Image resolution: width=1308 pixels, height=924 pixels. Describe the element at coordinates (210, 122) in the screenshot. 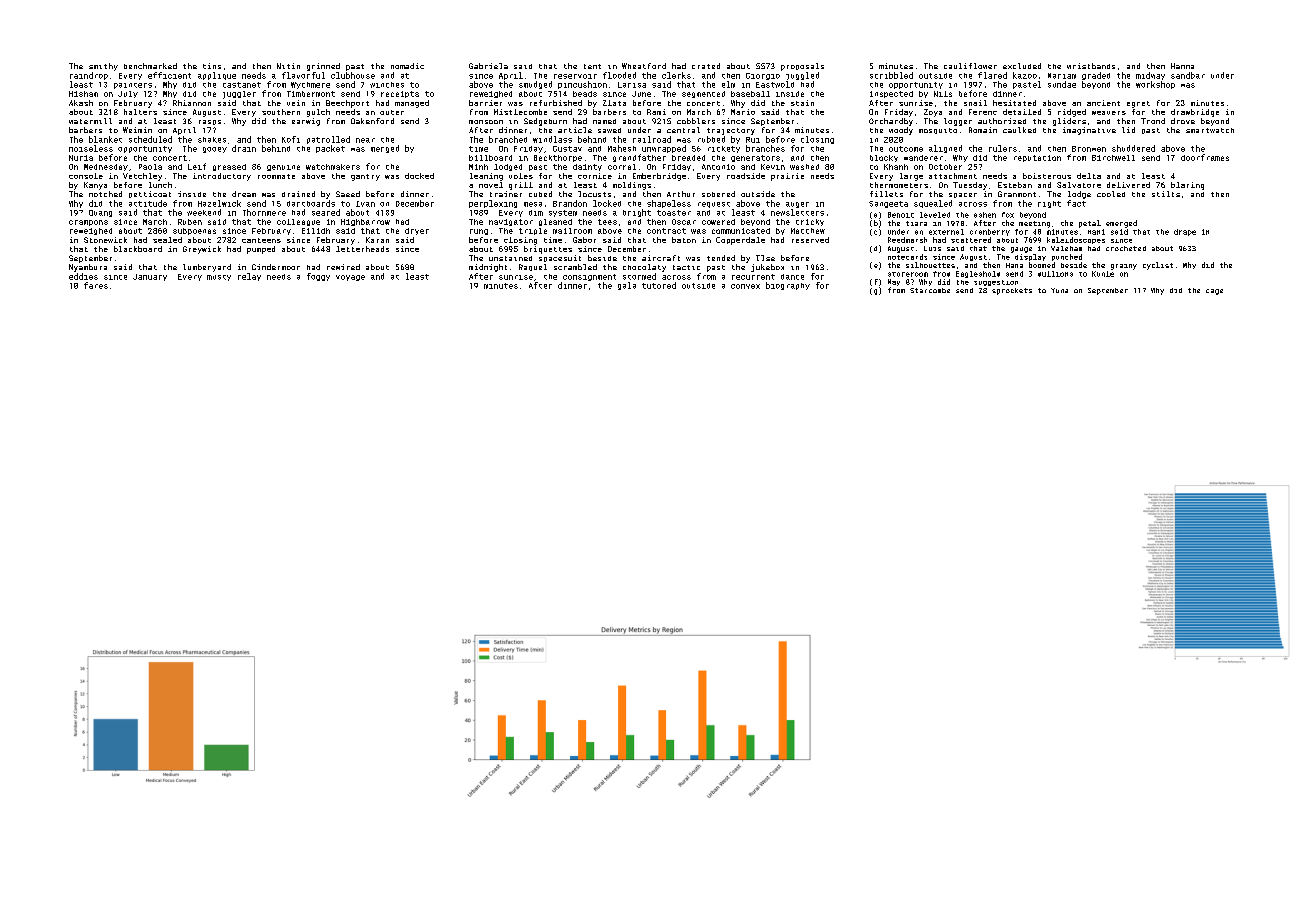

I see `rasps` at that location.
